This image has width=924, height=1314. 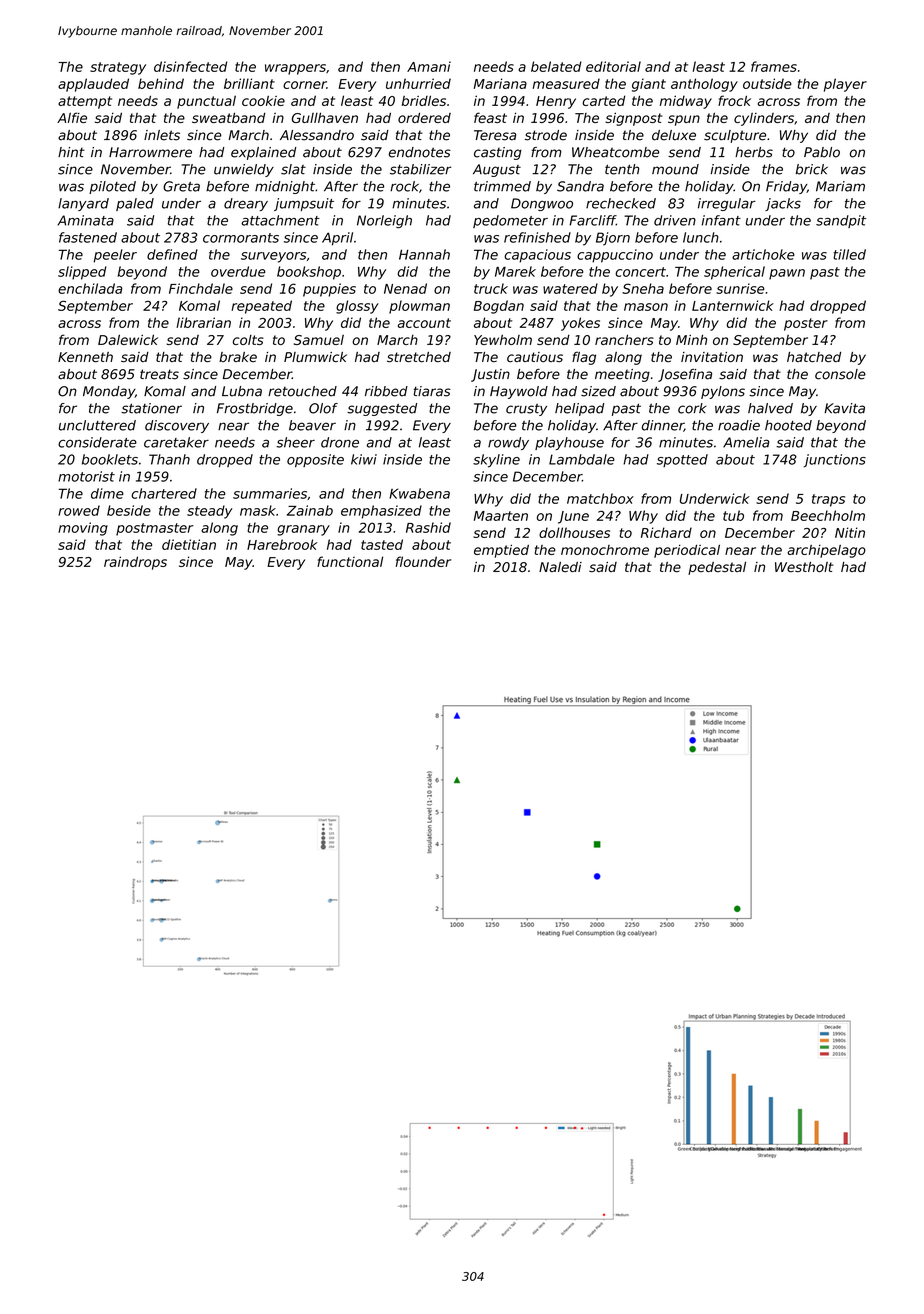 What do you see at coordinates (640, 272) in the image?
I see `concert` at bounding box center [640, 272].
